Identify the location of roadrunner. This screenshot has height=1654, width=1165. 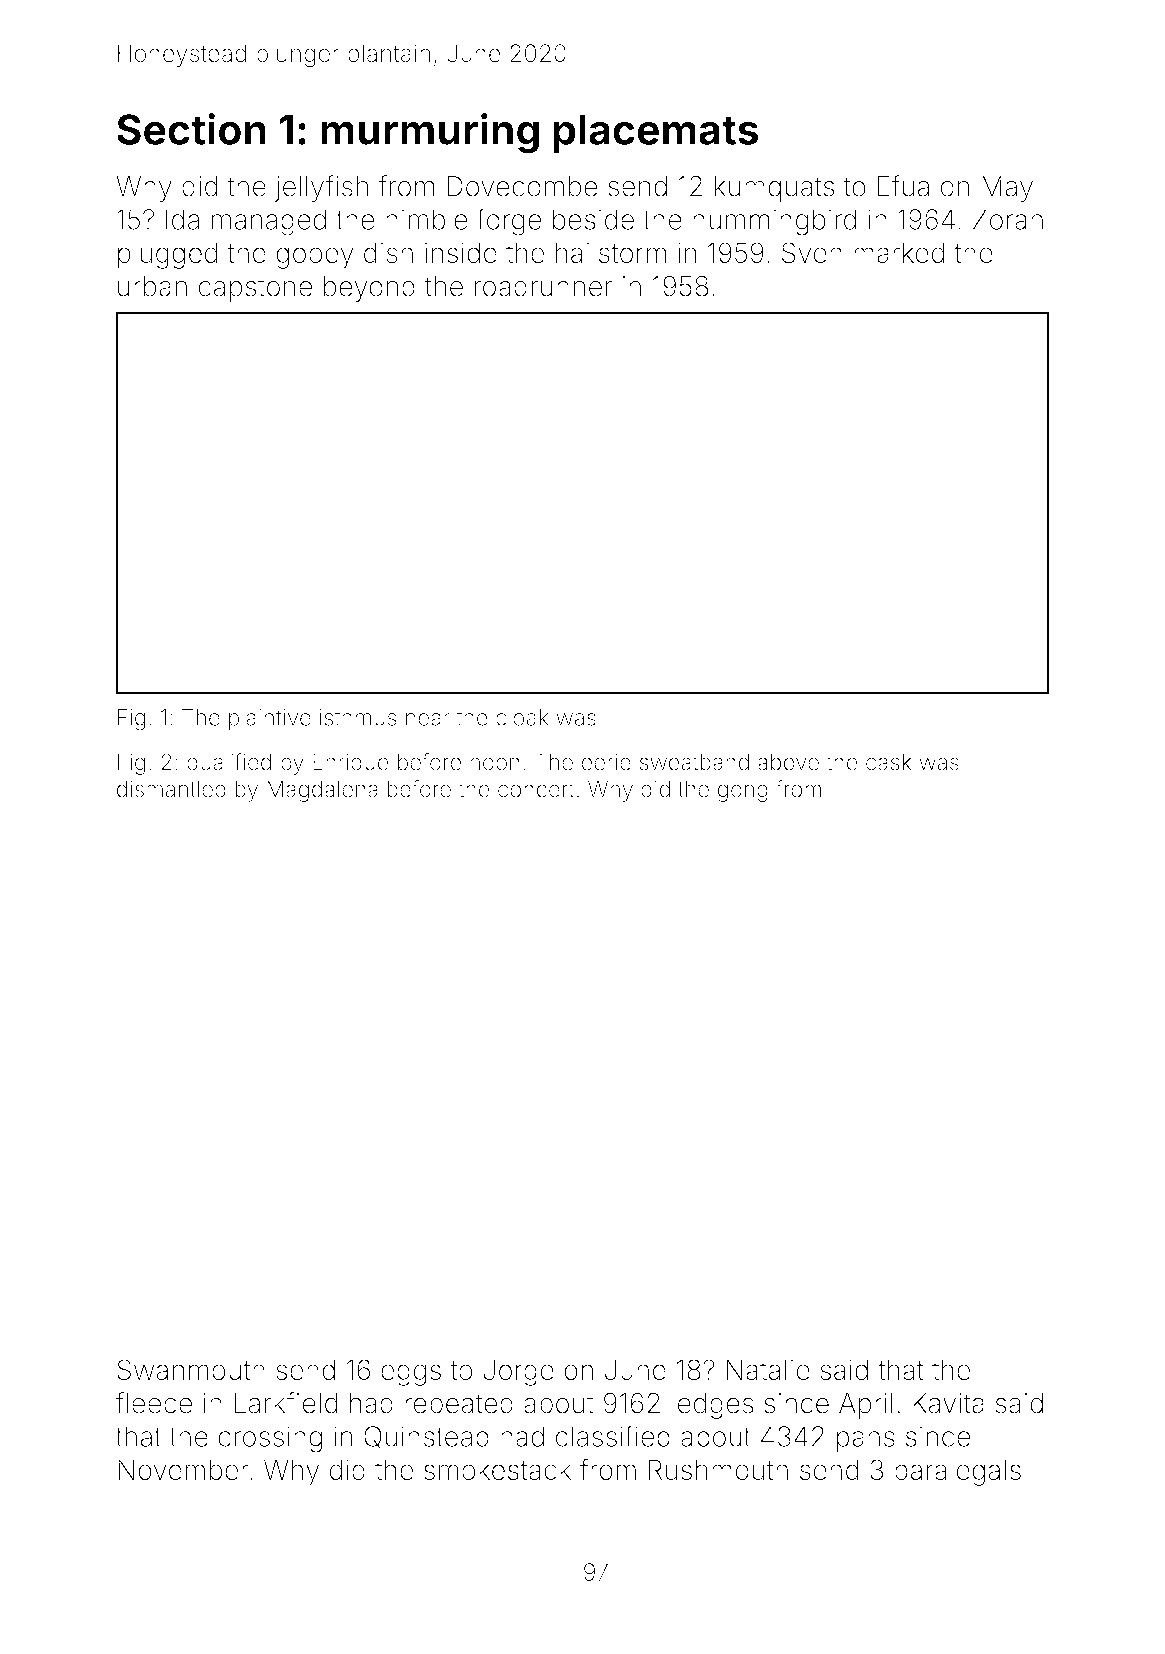
(544, 286).
